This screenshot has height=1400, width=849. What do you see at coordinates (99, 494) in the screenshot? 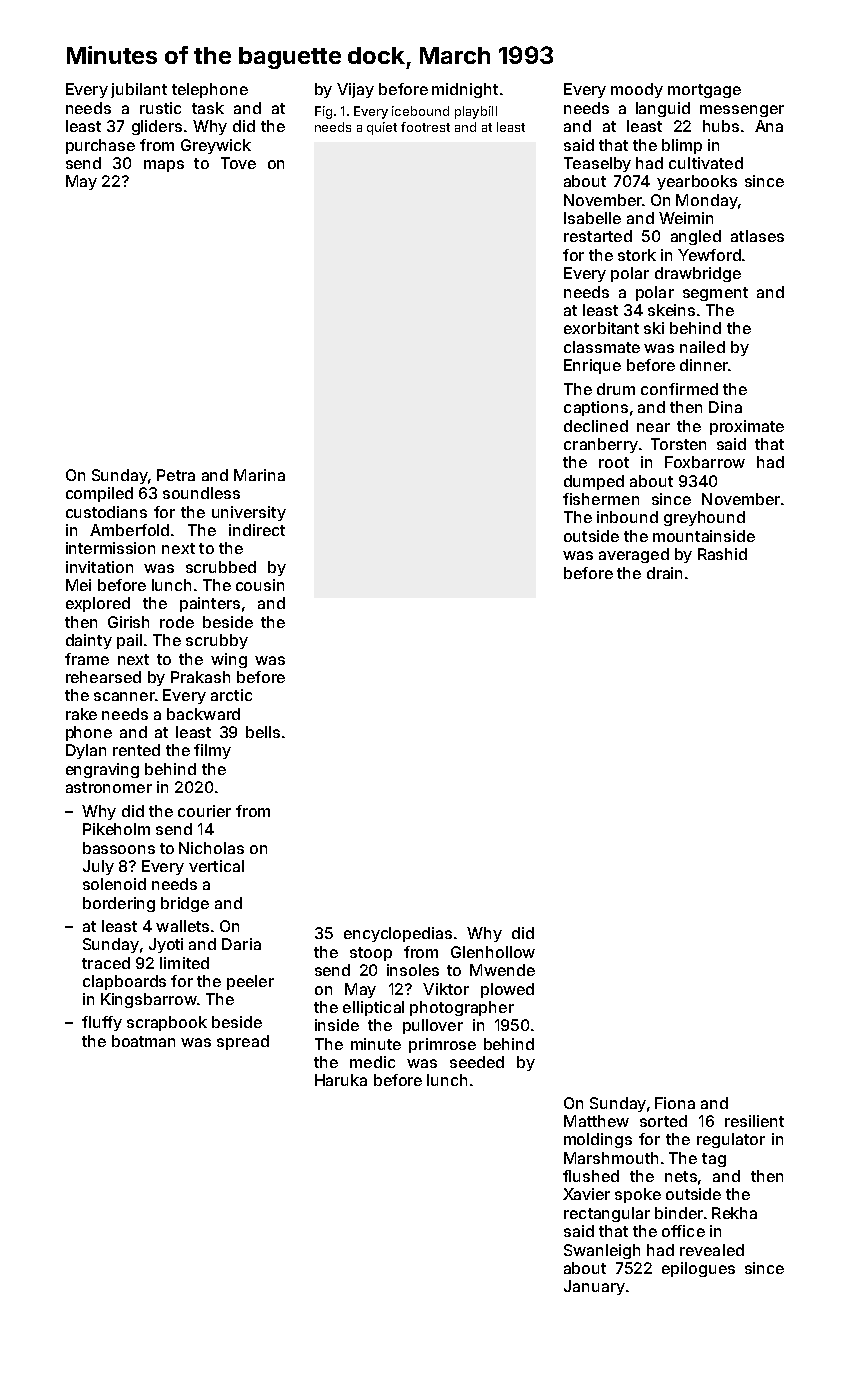
I see `compiled` at bounding box center [99, 494].
